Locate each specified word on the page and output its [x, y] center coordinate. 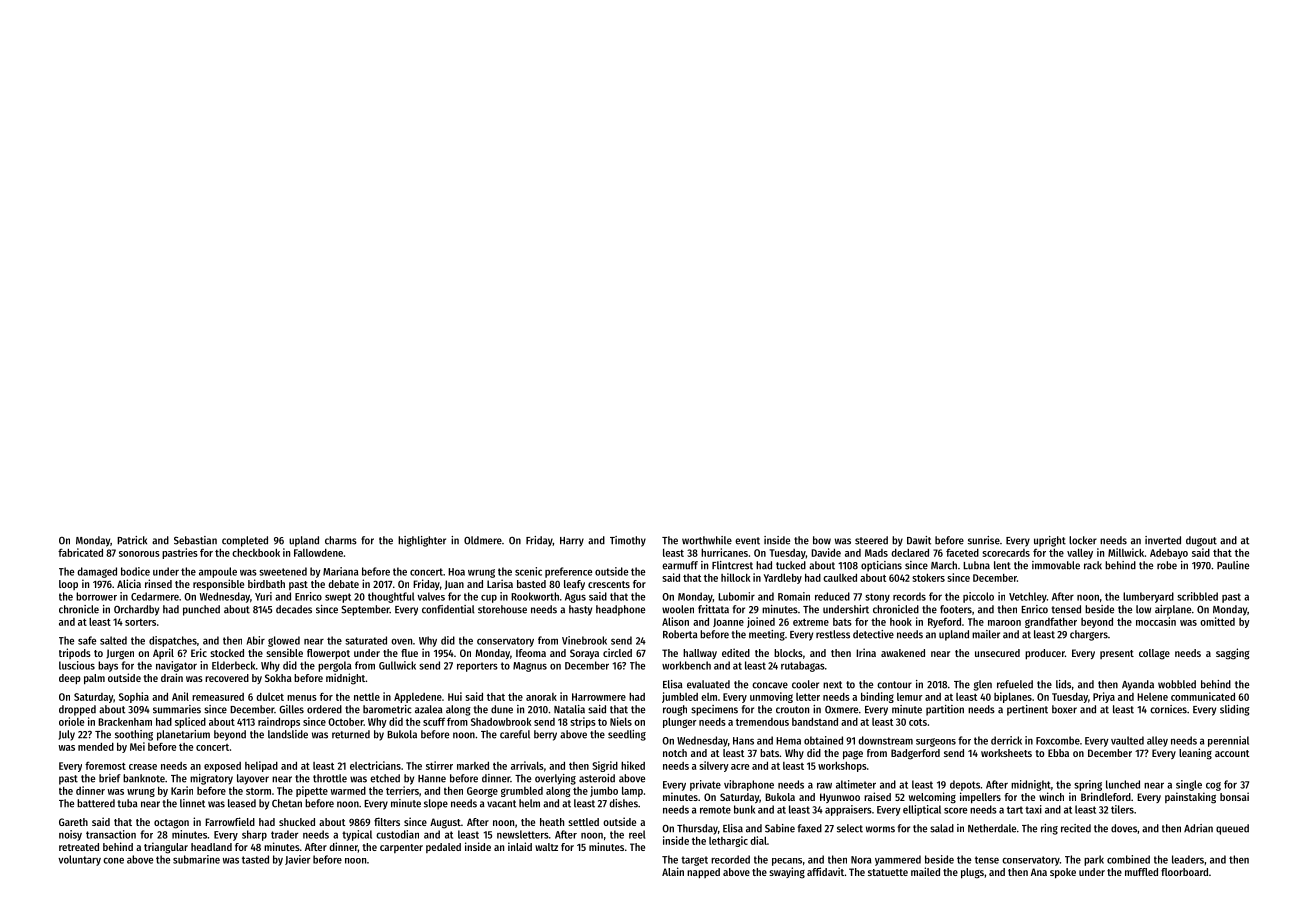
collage [1154, 654]
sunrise [984, 540]
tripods [75, 653]
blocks [788, 653]
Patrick [132, 540]
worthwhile [707, 540]
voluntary [79, 860]
